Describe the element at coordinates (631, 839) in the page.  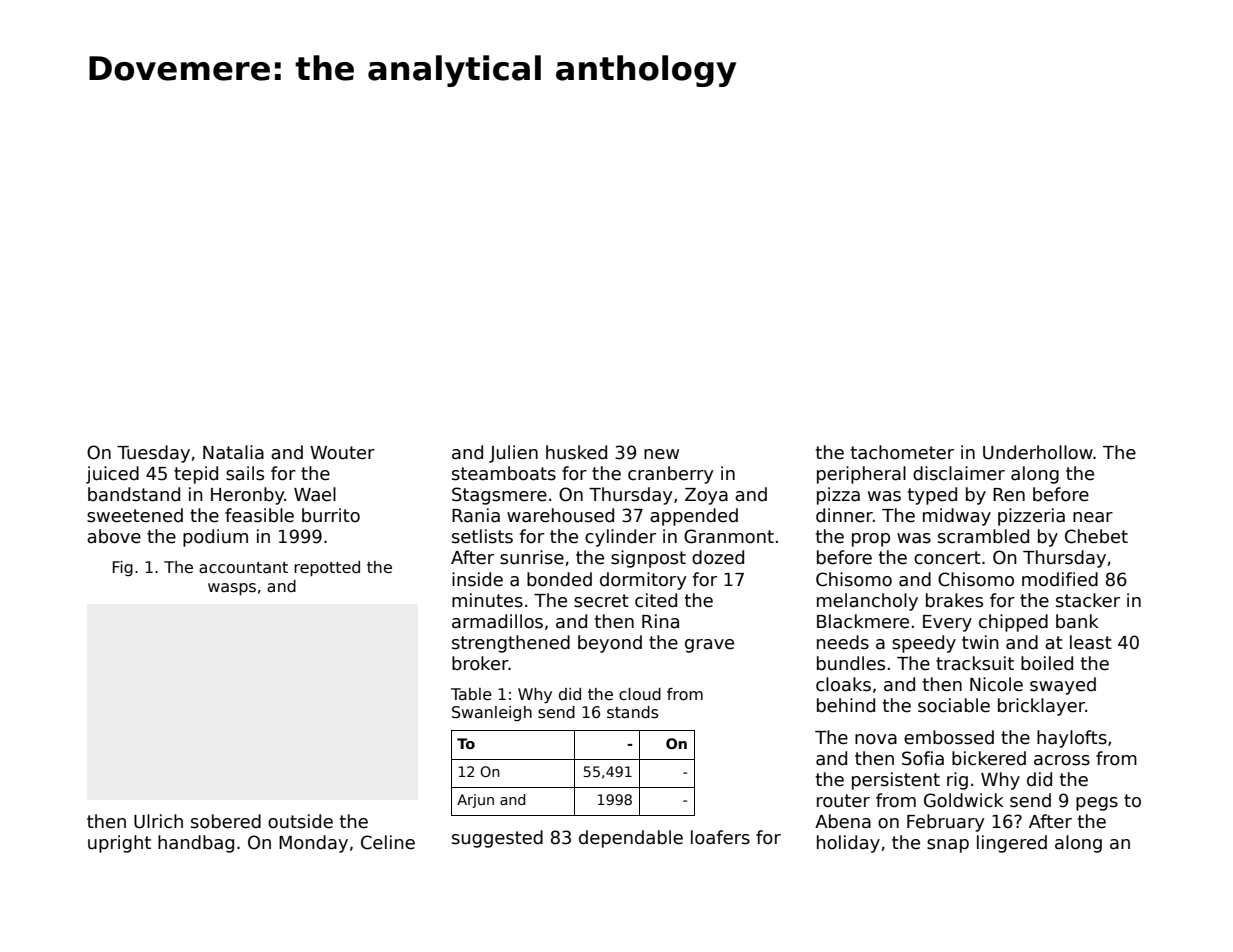
I see `dependable` at that location.
